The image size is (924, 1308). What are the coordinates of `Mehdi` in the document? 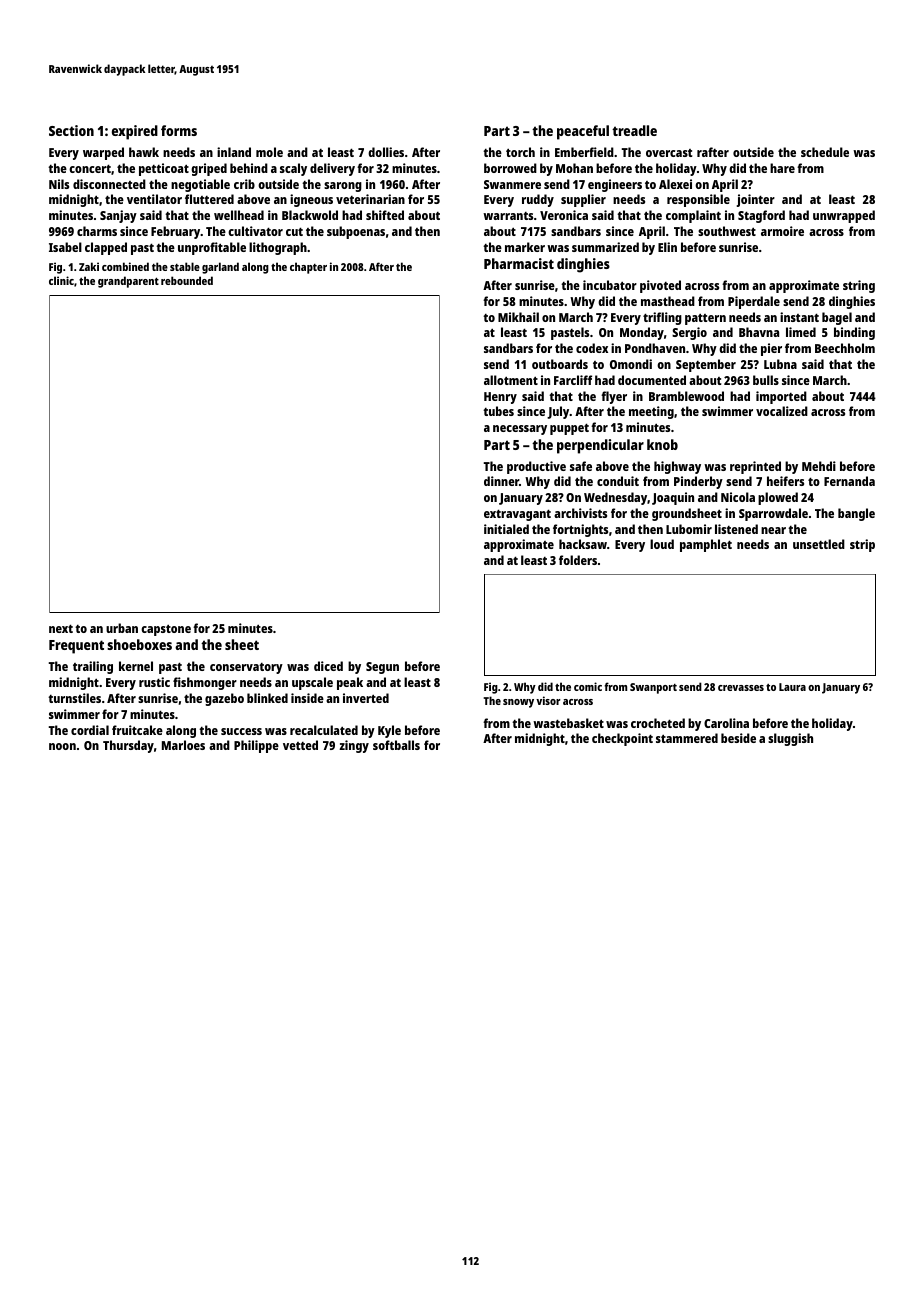 It's located at (819, 466).
